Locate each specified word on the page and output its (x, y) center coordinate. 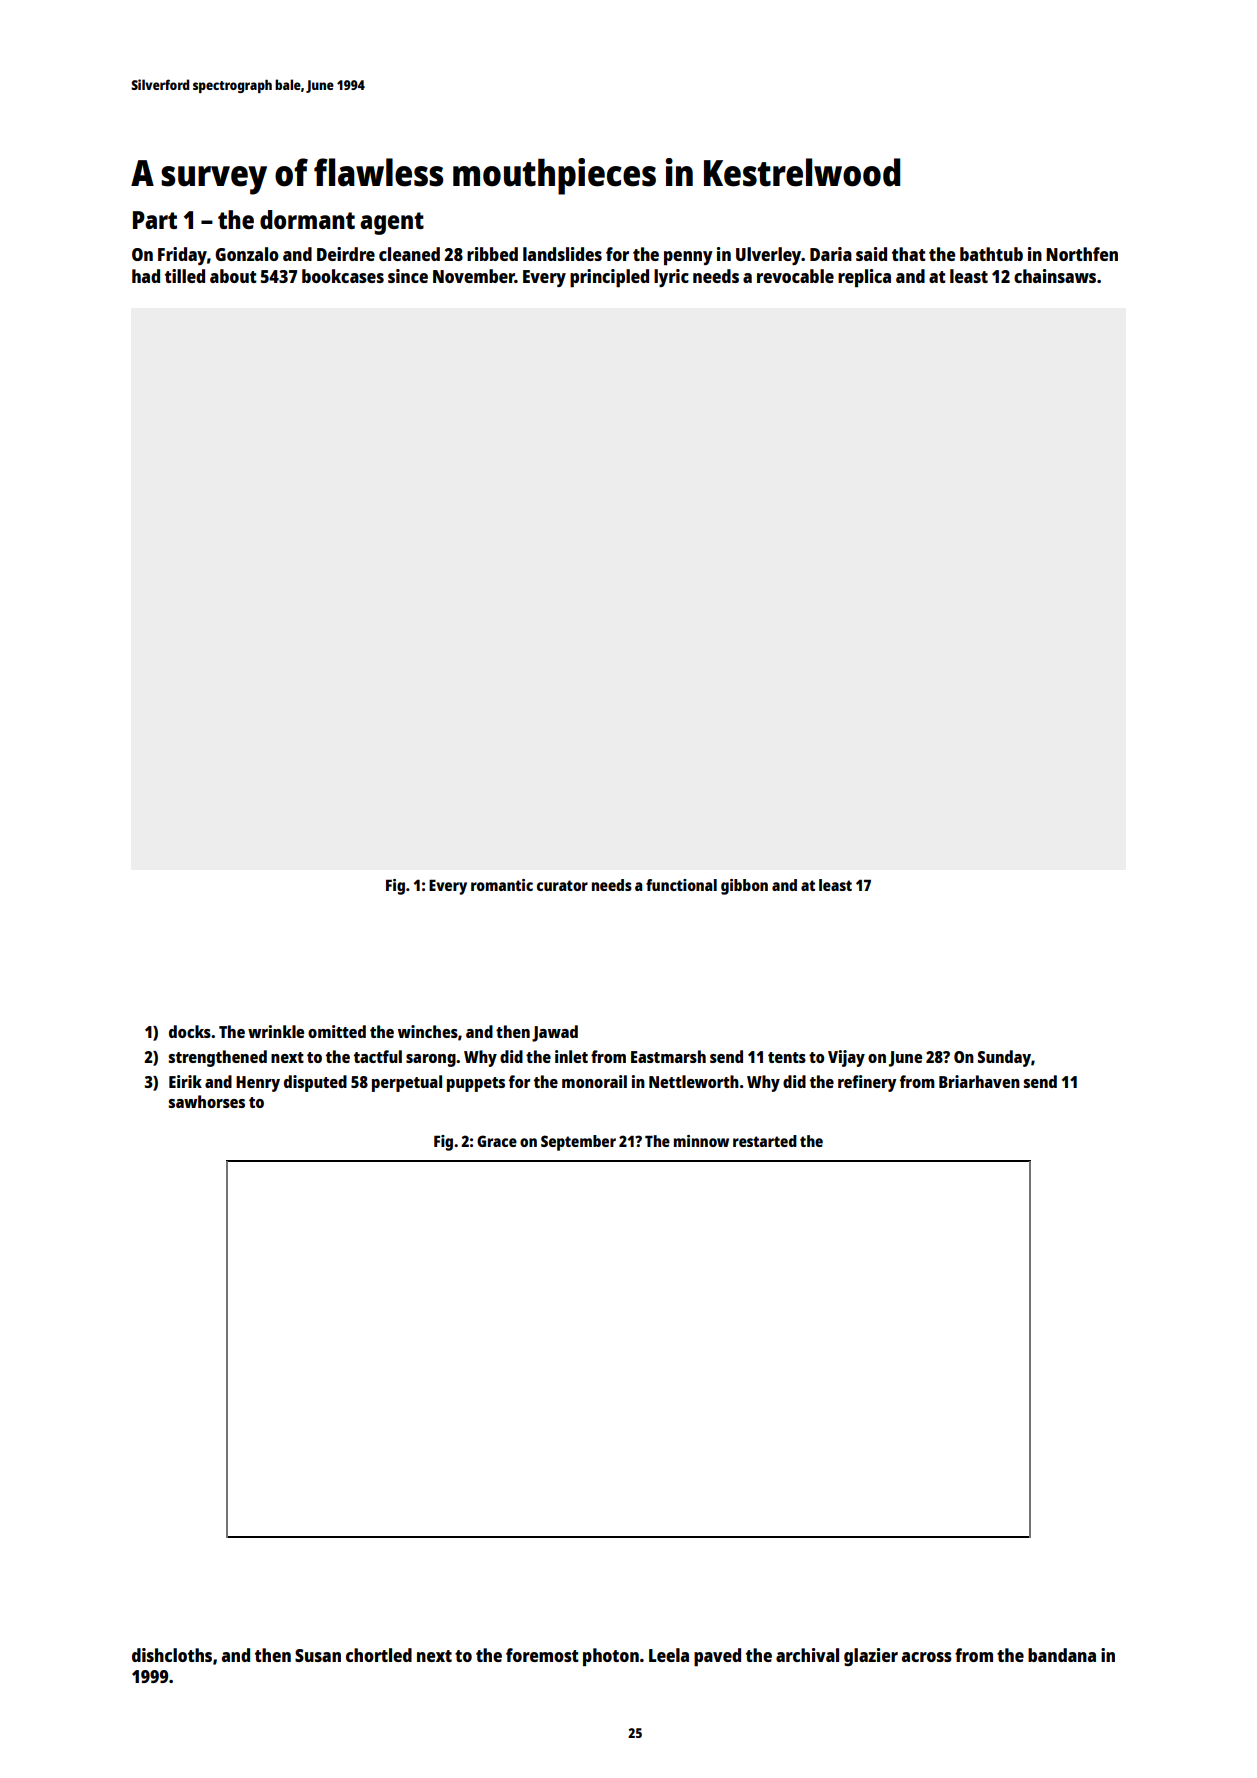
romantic (502, 885)
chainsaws (1055, 276)
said (871, 254)
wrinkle (276, 1031)
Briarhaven (979, 1081)
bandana (1062, 1655)
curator (562, 885)
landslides (562, 254)
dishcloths (172, 1655)
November (474, 276)
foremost (542, 1655)
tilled (185, 276)
